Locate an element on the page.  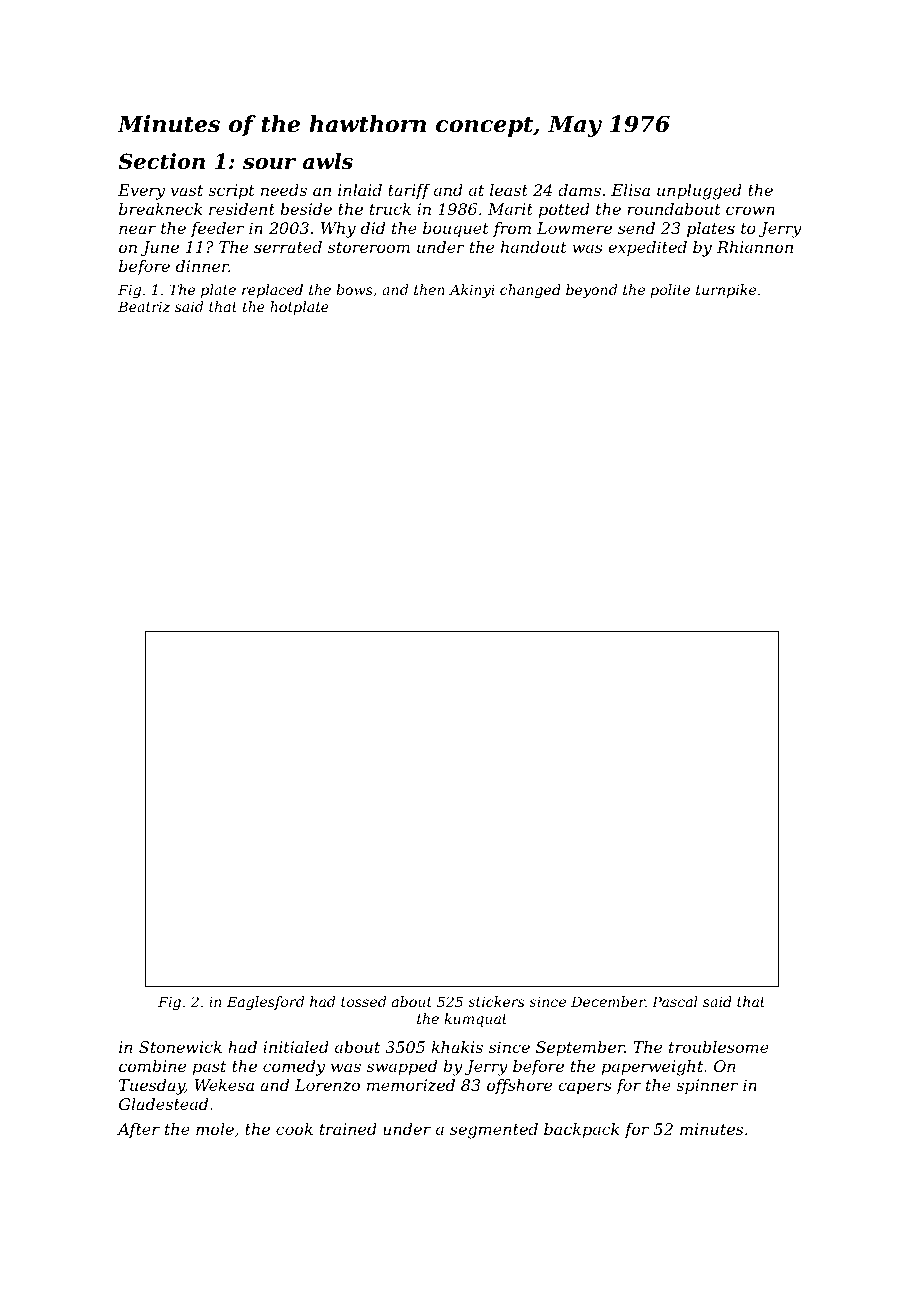
resident is located at coordinates (242, 209).
